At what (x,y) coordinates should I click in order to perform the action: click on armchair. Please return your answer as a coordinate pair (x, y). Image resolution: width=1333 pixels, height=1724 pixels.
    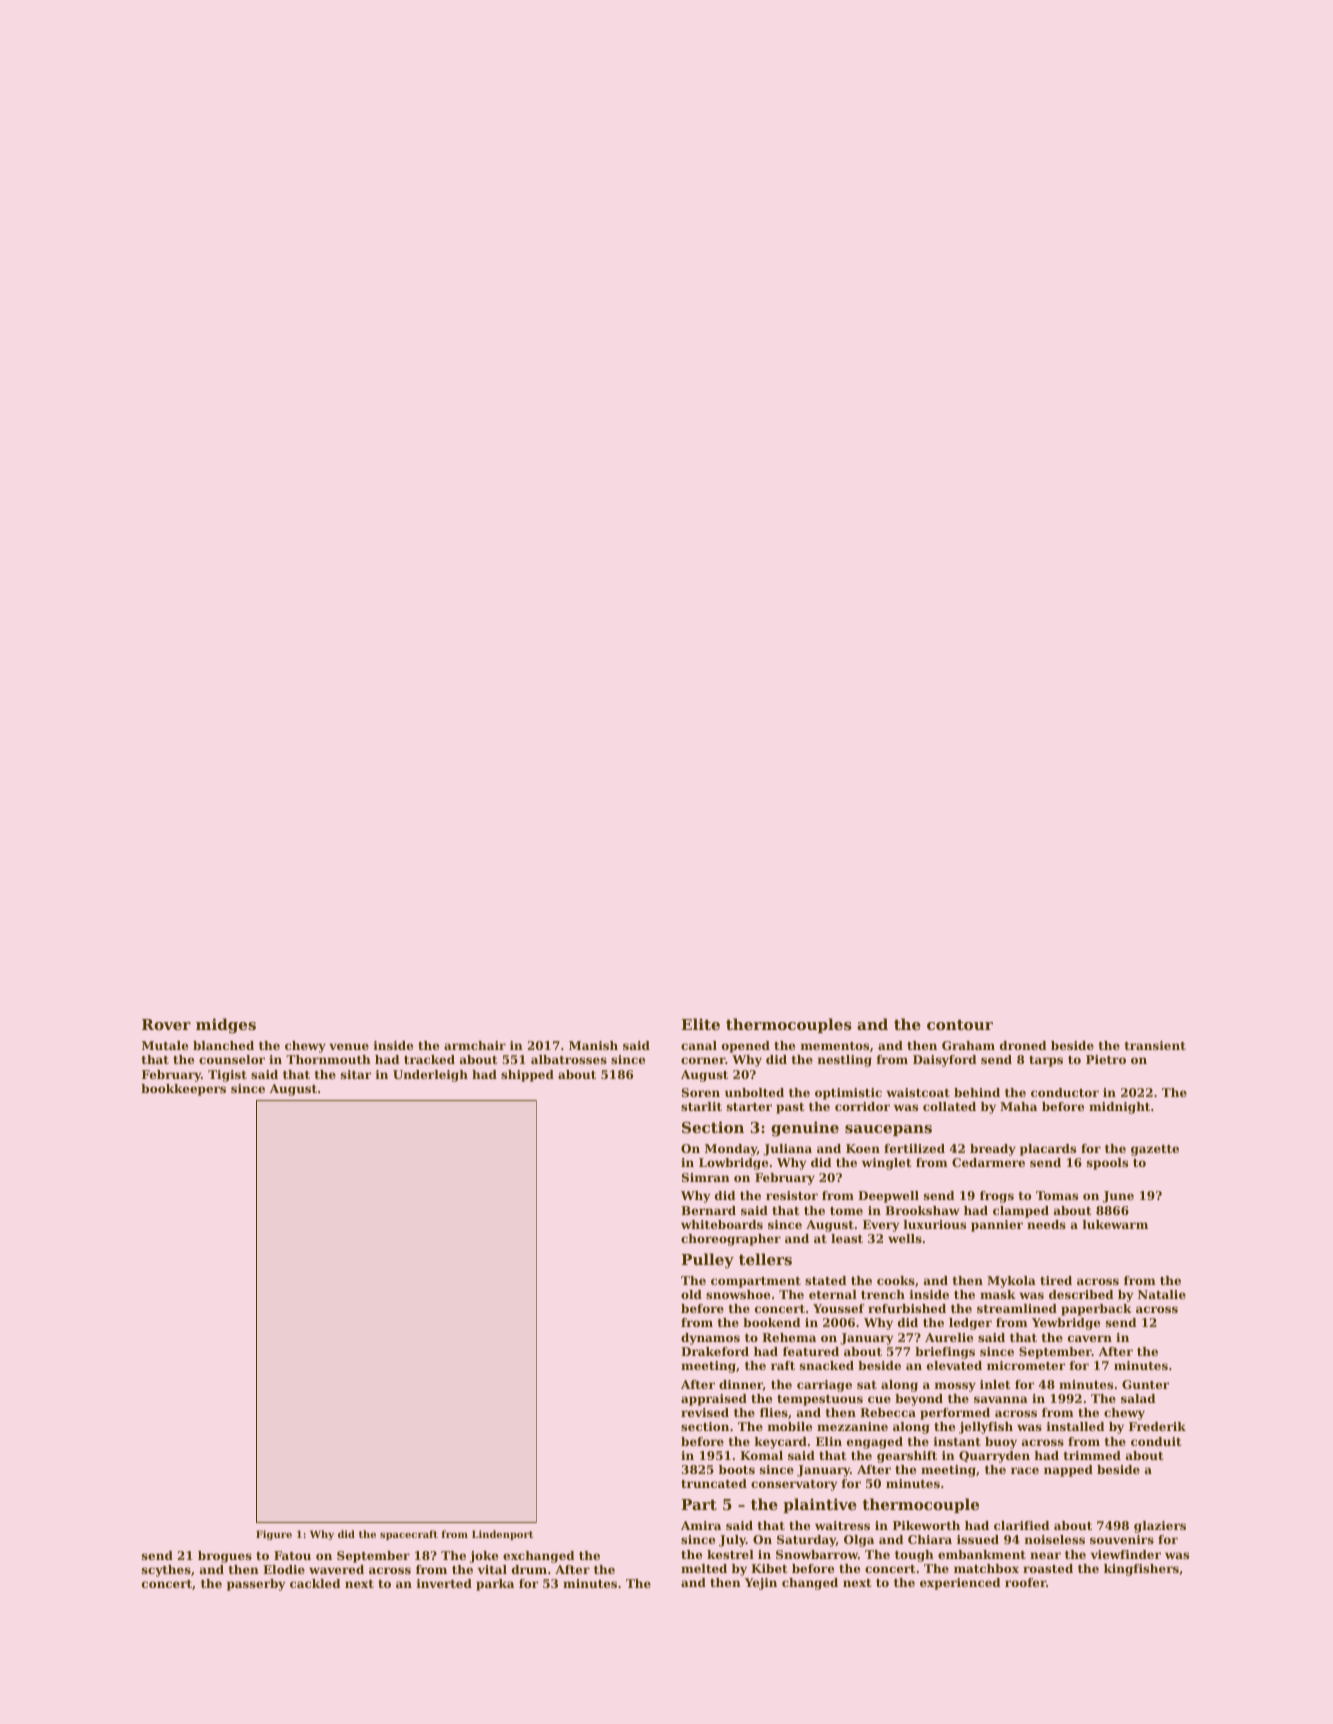
    Looking at the image, I should click on (475, 1045).
